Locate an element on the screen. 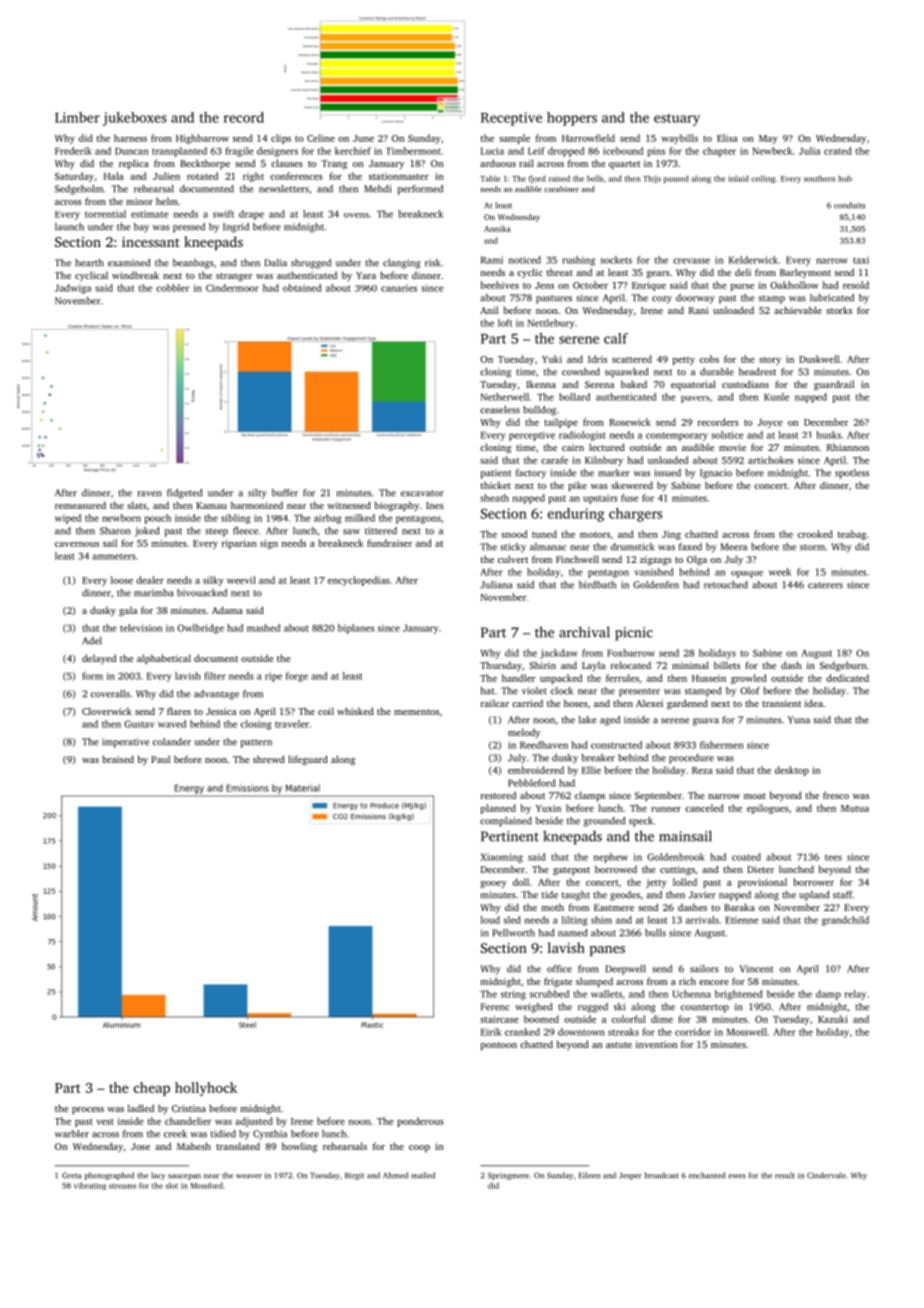  crated is located at coordinates (838, 151).
